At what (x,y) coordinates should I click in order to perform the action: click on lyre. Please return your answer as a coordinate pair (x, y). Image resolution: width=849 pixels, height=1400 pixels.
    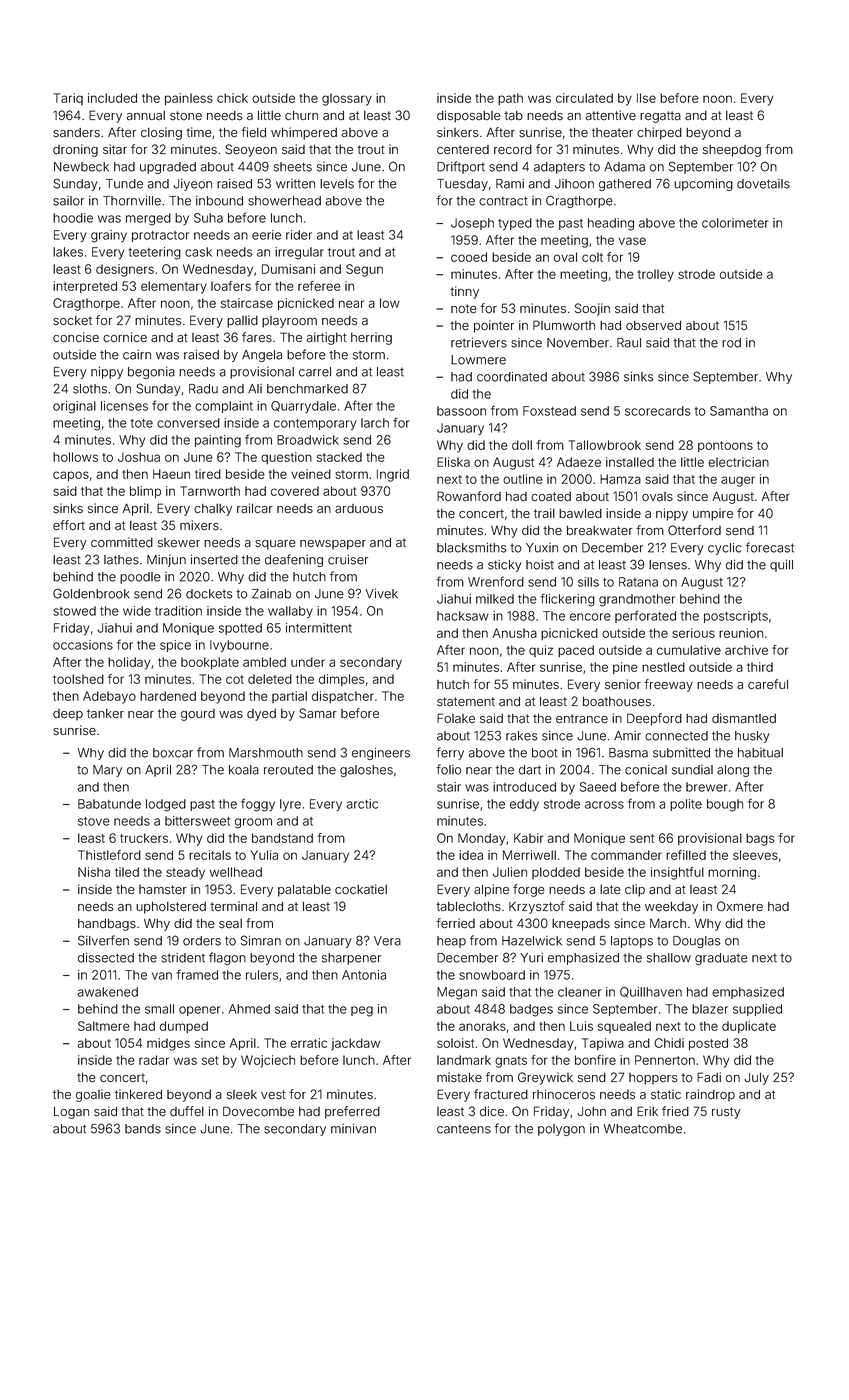
    Looking at the image, I should click on (290, 805).
